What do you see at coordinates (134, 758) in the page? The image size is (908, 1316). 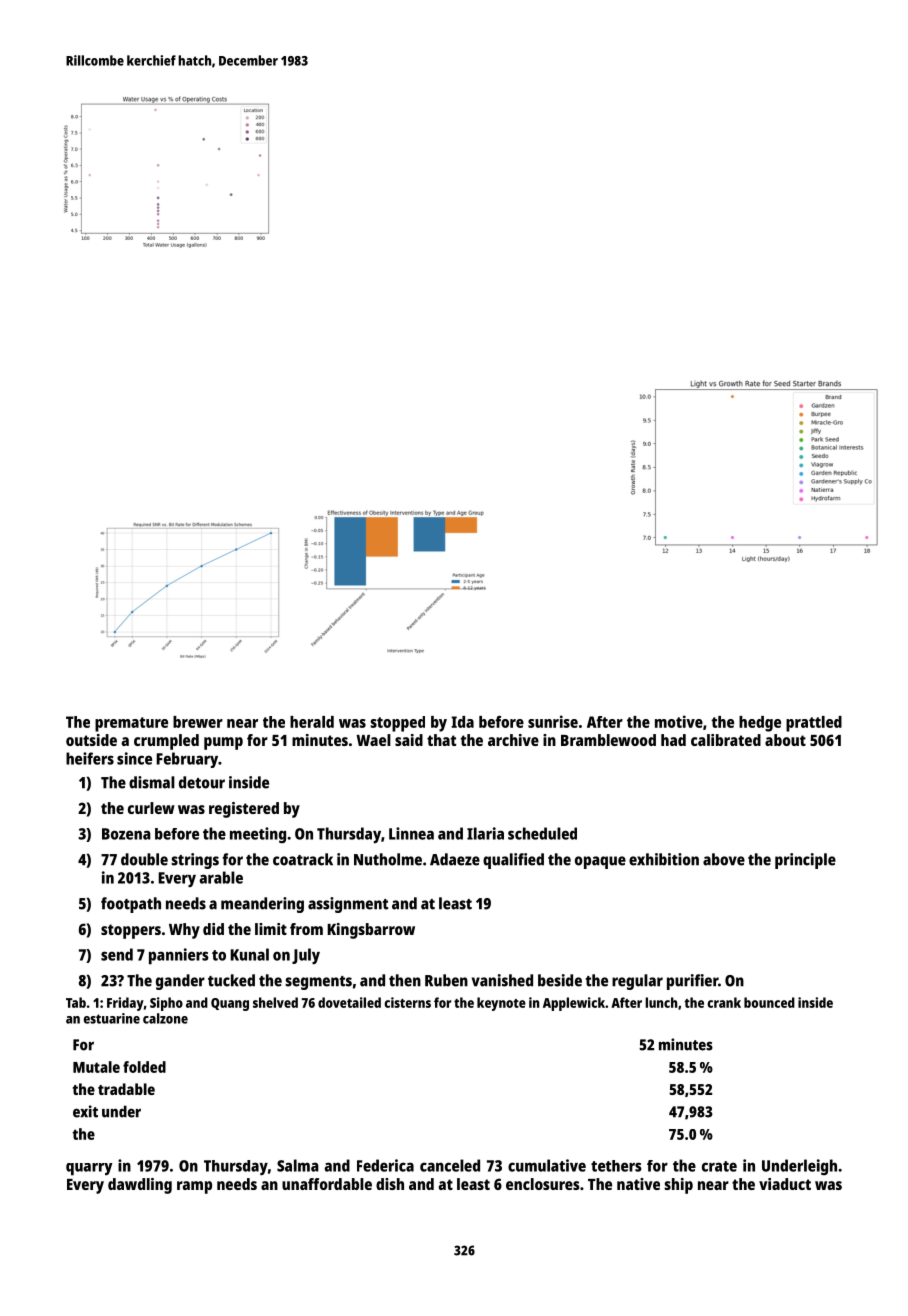 I see `since` at bounding box center [134, 758].
